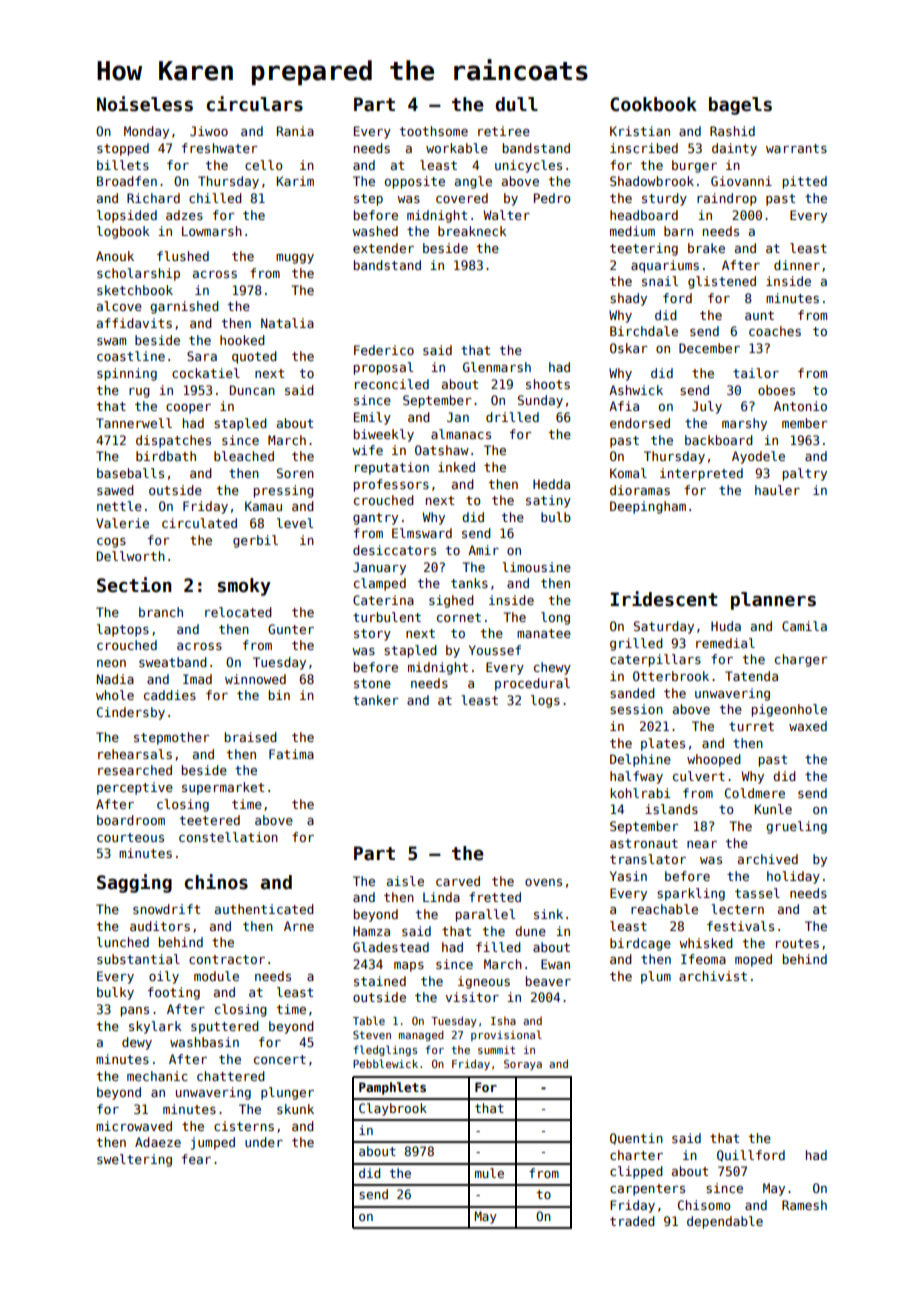 The width and height of the page is (924, 1308). What do you see at coordinates (422, 533) in the page?
I see `Elmsward` at bounding box center [422, 533].
